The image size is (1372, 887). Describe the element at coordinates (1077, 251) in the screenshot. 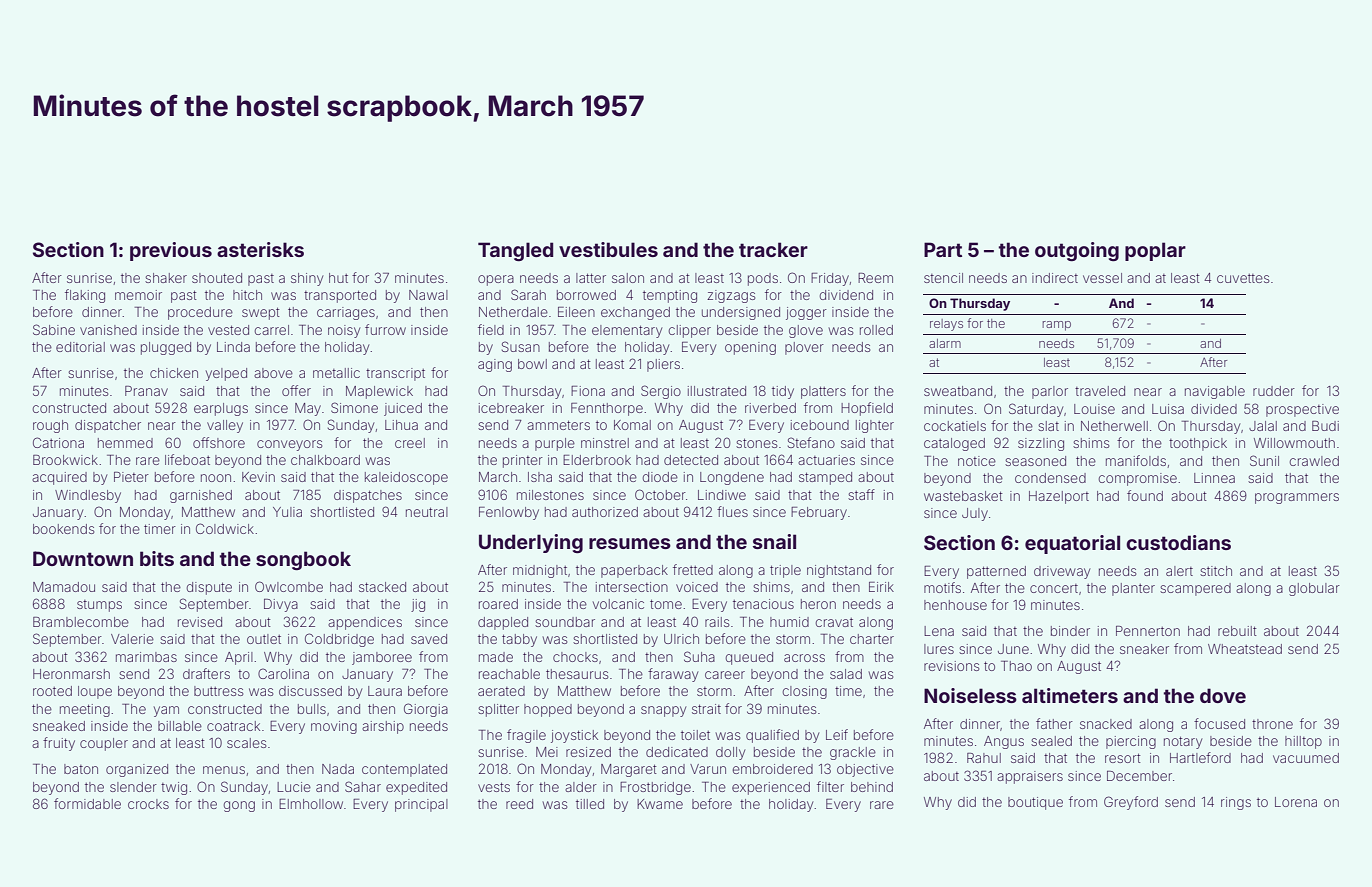

I see `outgoing` at that location.
